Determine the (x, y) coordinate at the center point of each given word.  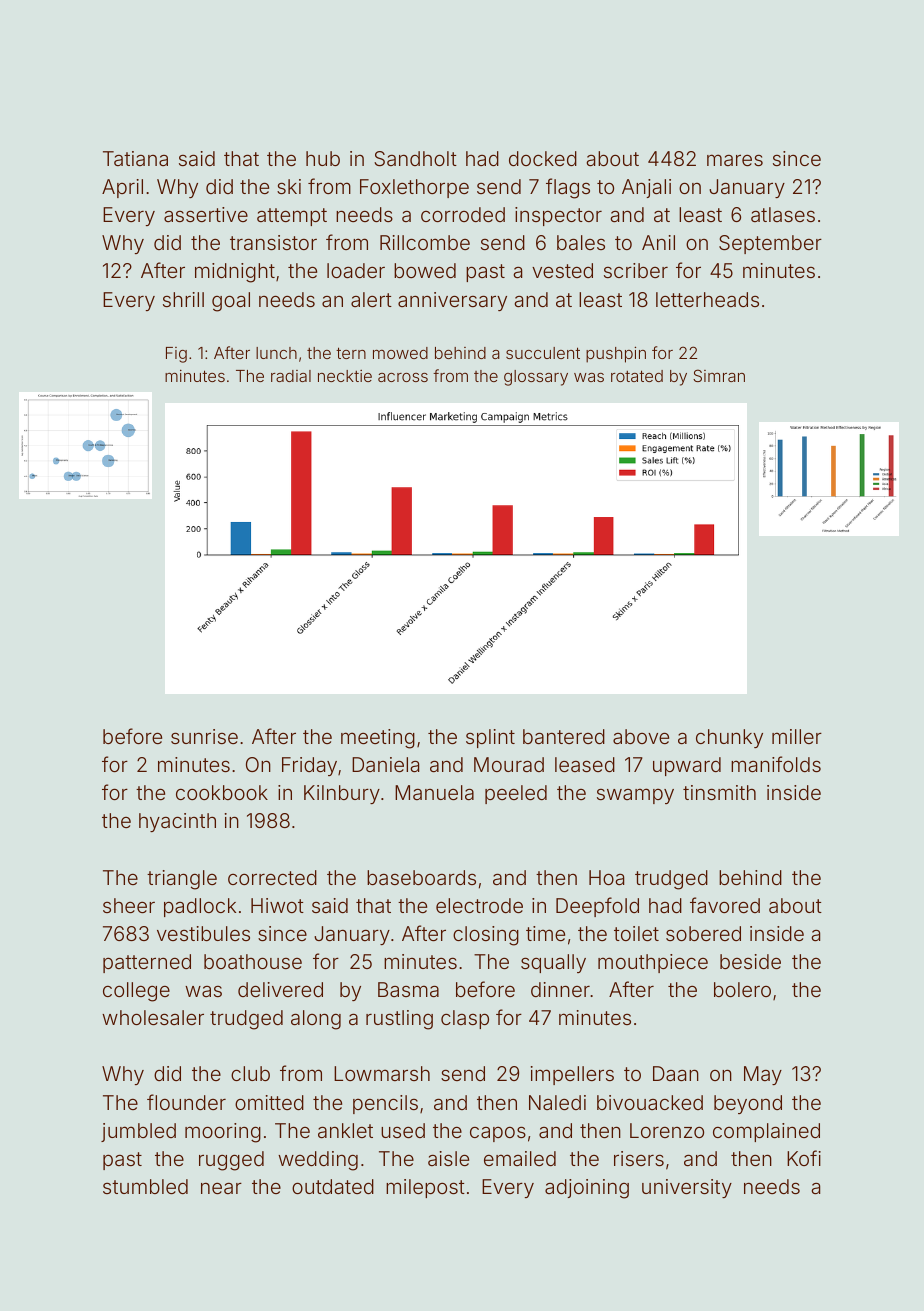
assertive (206, 214)
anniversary (452, 301)
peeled (516, 794)
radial (291, 376)
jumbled (138, 1132)
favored (725, 905)
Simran (719, 375)
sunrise (204, 736)
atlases (783, 214)
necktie (345, 376)
